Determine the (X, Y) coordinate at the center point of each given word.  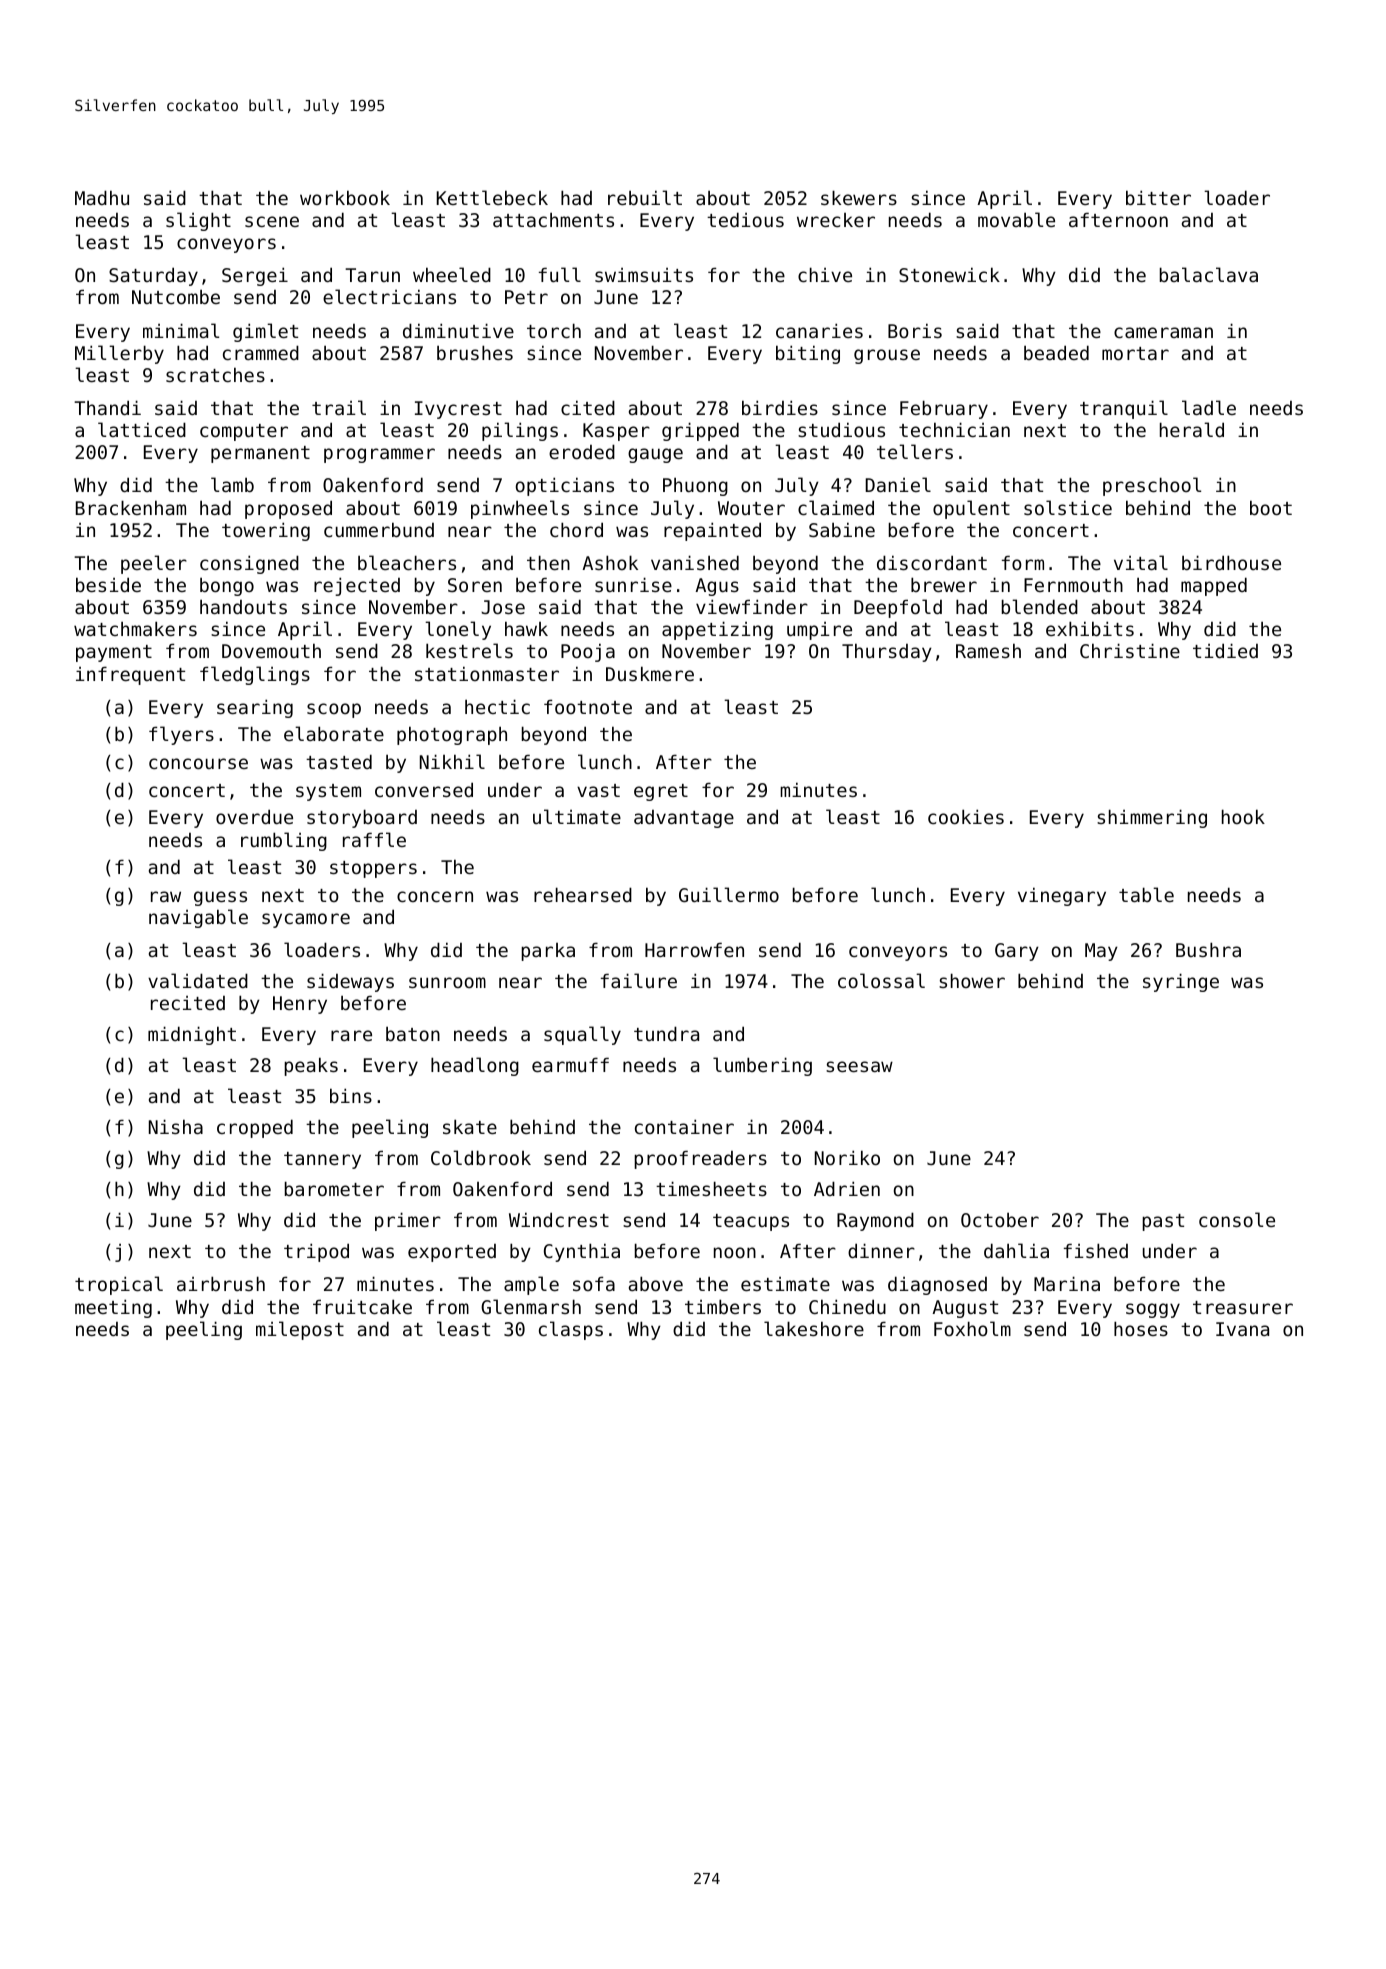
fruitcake (362, 1306)
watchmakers (135, 628)
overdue (254, 816)
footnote (588, 706)
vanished (695, 562)
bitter (1158, 197)
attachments (553, 220)
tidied (1225, 650)
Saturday (153, 276)
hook (1243, 816)
